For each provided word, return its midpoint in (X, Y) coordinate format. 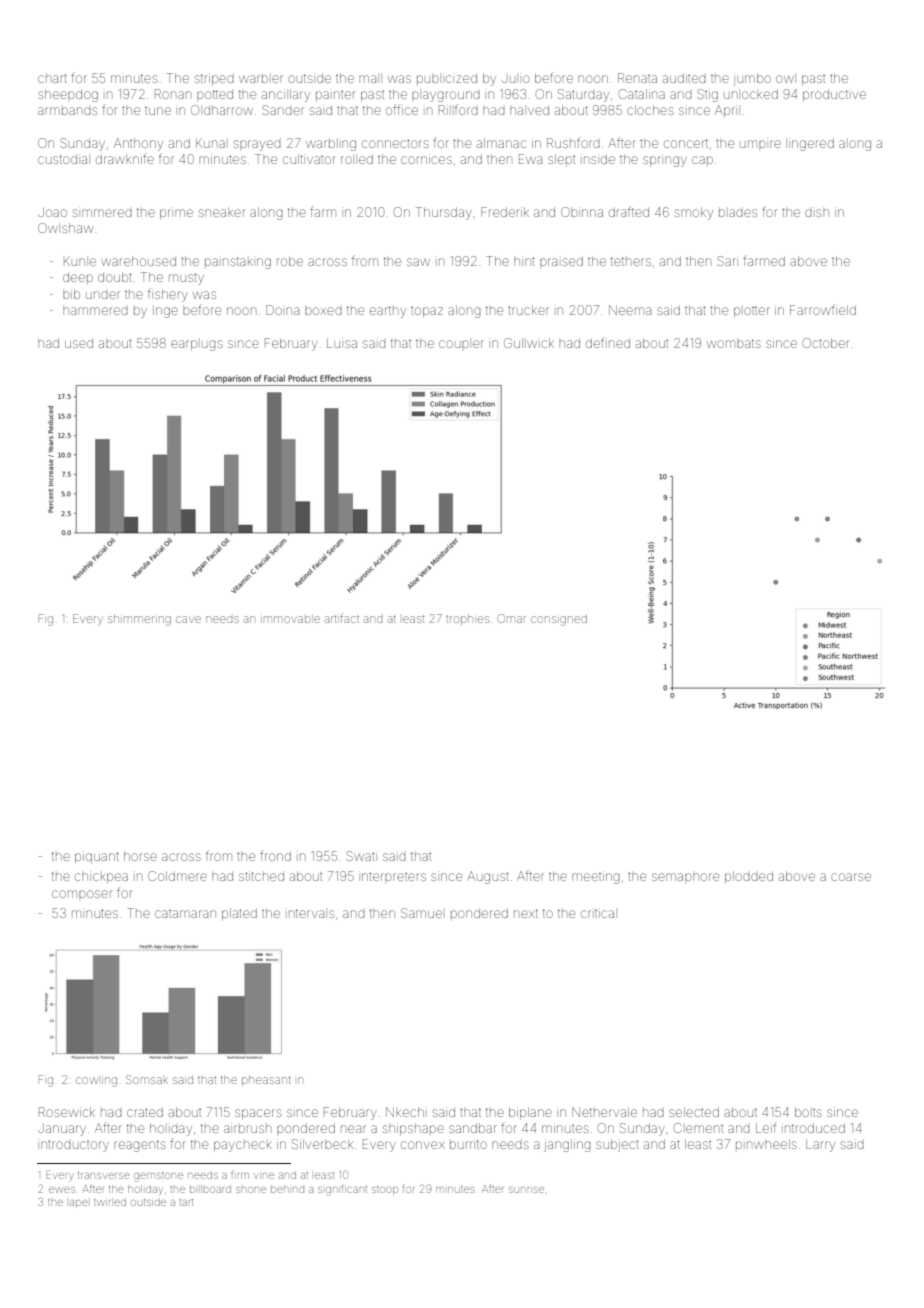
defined (608, 342)
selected (694, 1112)
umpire (760, 144)
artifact (342, 618)
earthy (388, 312)
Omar (512, 618)
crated (145, 1112)
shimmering (139, 621)
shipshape (413, 1129)
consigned (559, 620)
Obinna (582, 212)
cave (188, 619)
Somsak (147, 1079)
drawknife (125, 159)
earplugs (197, 345)
